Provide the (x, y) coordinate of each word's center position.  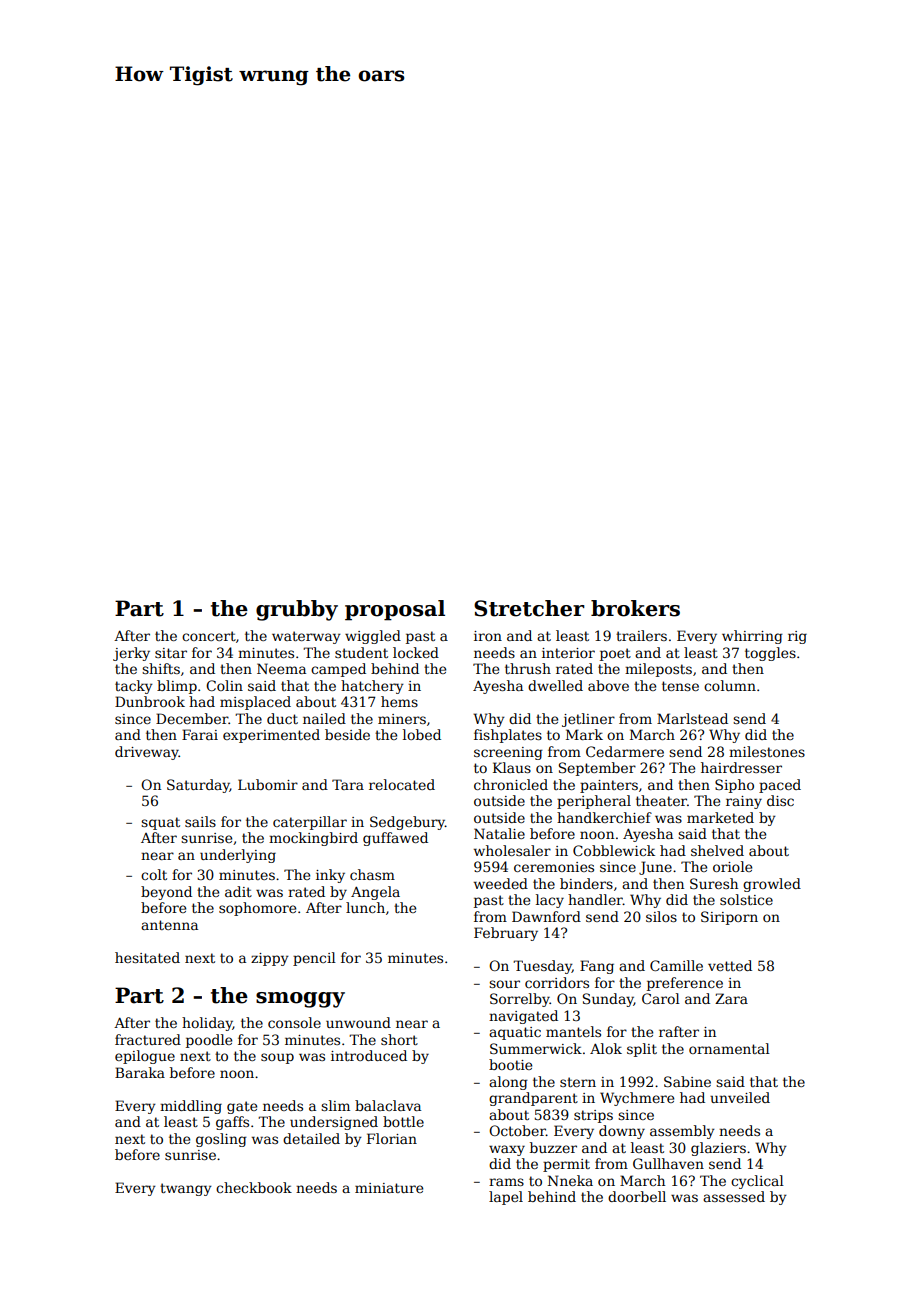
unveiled (740, 1097)
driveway (147, 753)
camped (338, 670)
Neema (281, 668)
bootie (510, 1064)
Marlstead (692, 718)
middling (191, 1107)
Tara (348, 784)
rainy (744, 802)
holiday (207, 1024)
